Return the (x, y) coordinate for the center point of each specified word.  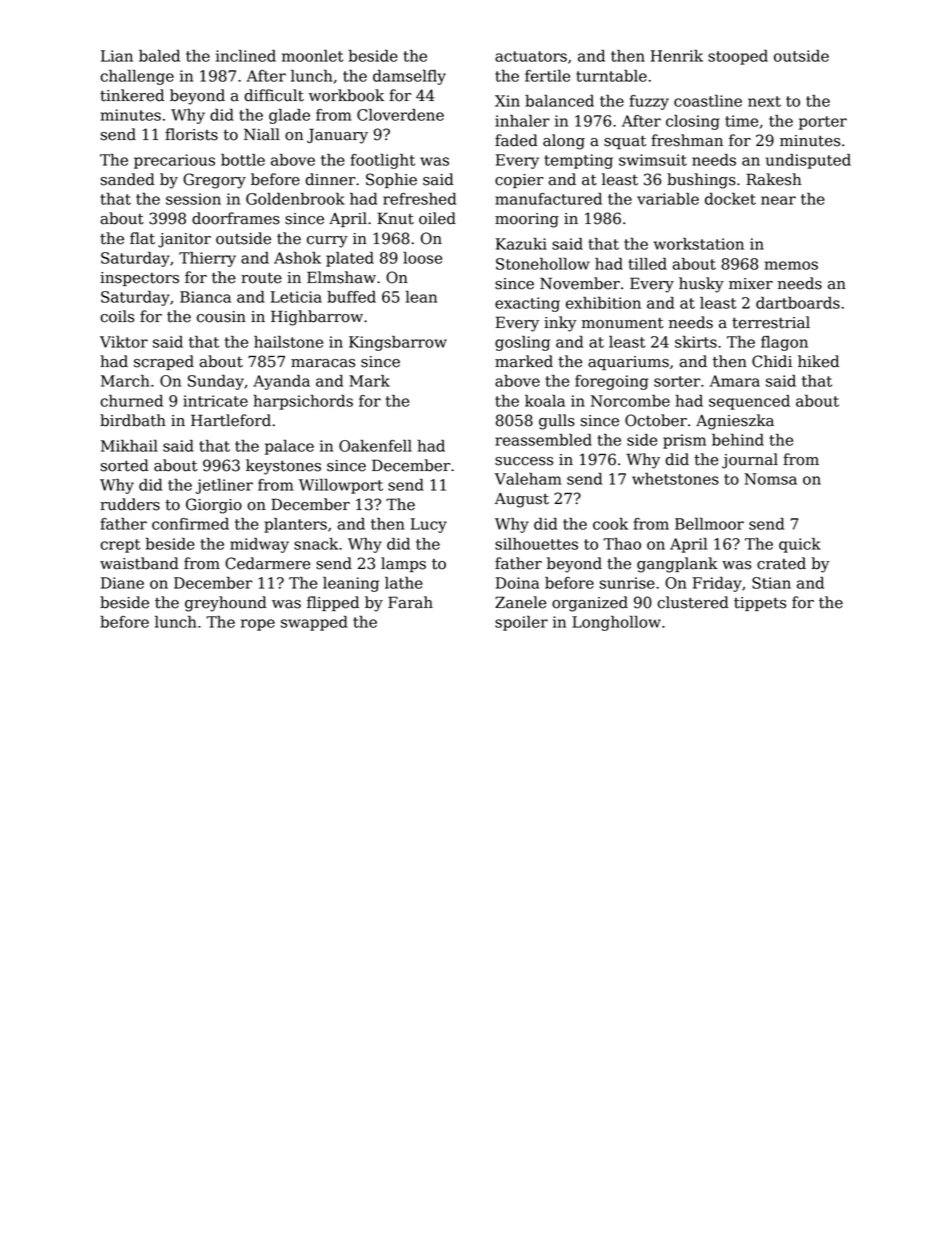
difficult (274, 95)
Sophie (391, 180)
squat (625, 142)
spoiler (521, 623)
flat (142, 238)
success (524, 461)
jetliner (224, 486)
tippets (760, 604)
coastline (708, 101)
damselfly (409, 77)
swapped (314, 623)
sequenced (749, 402)
